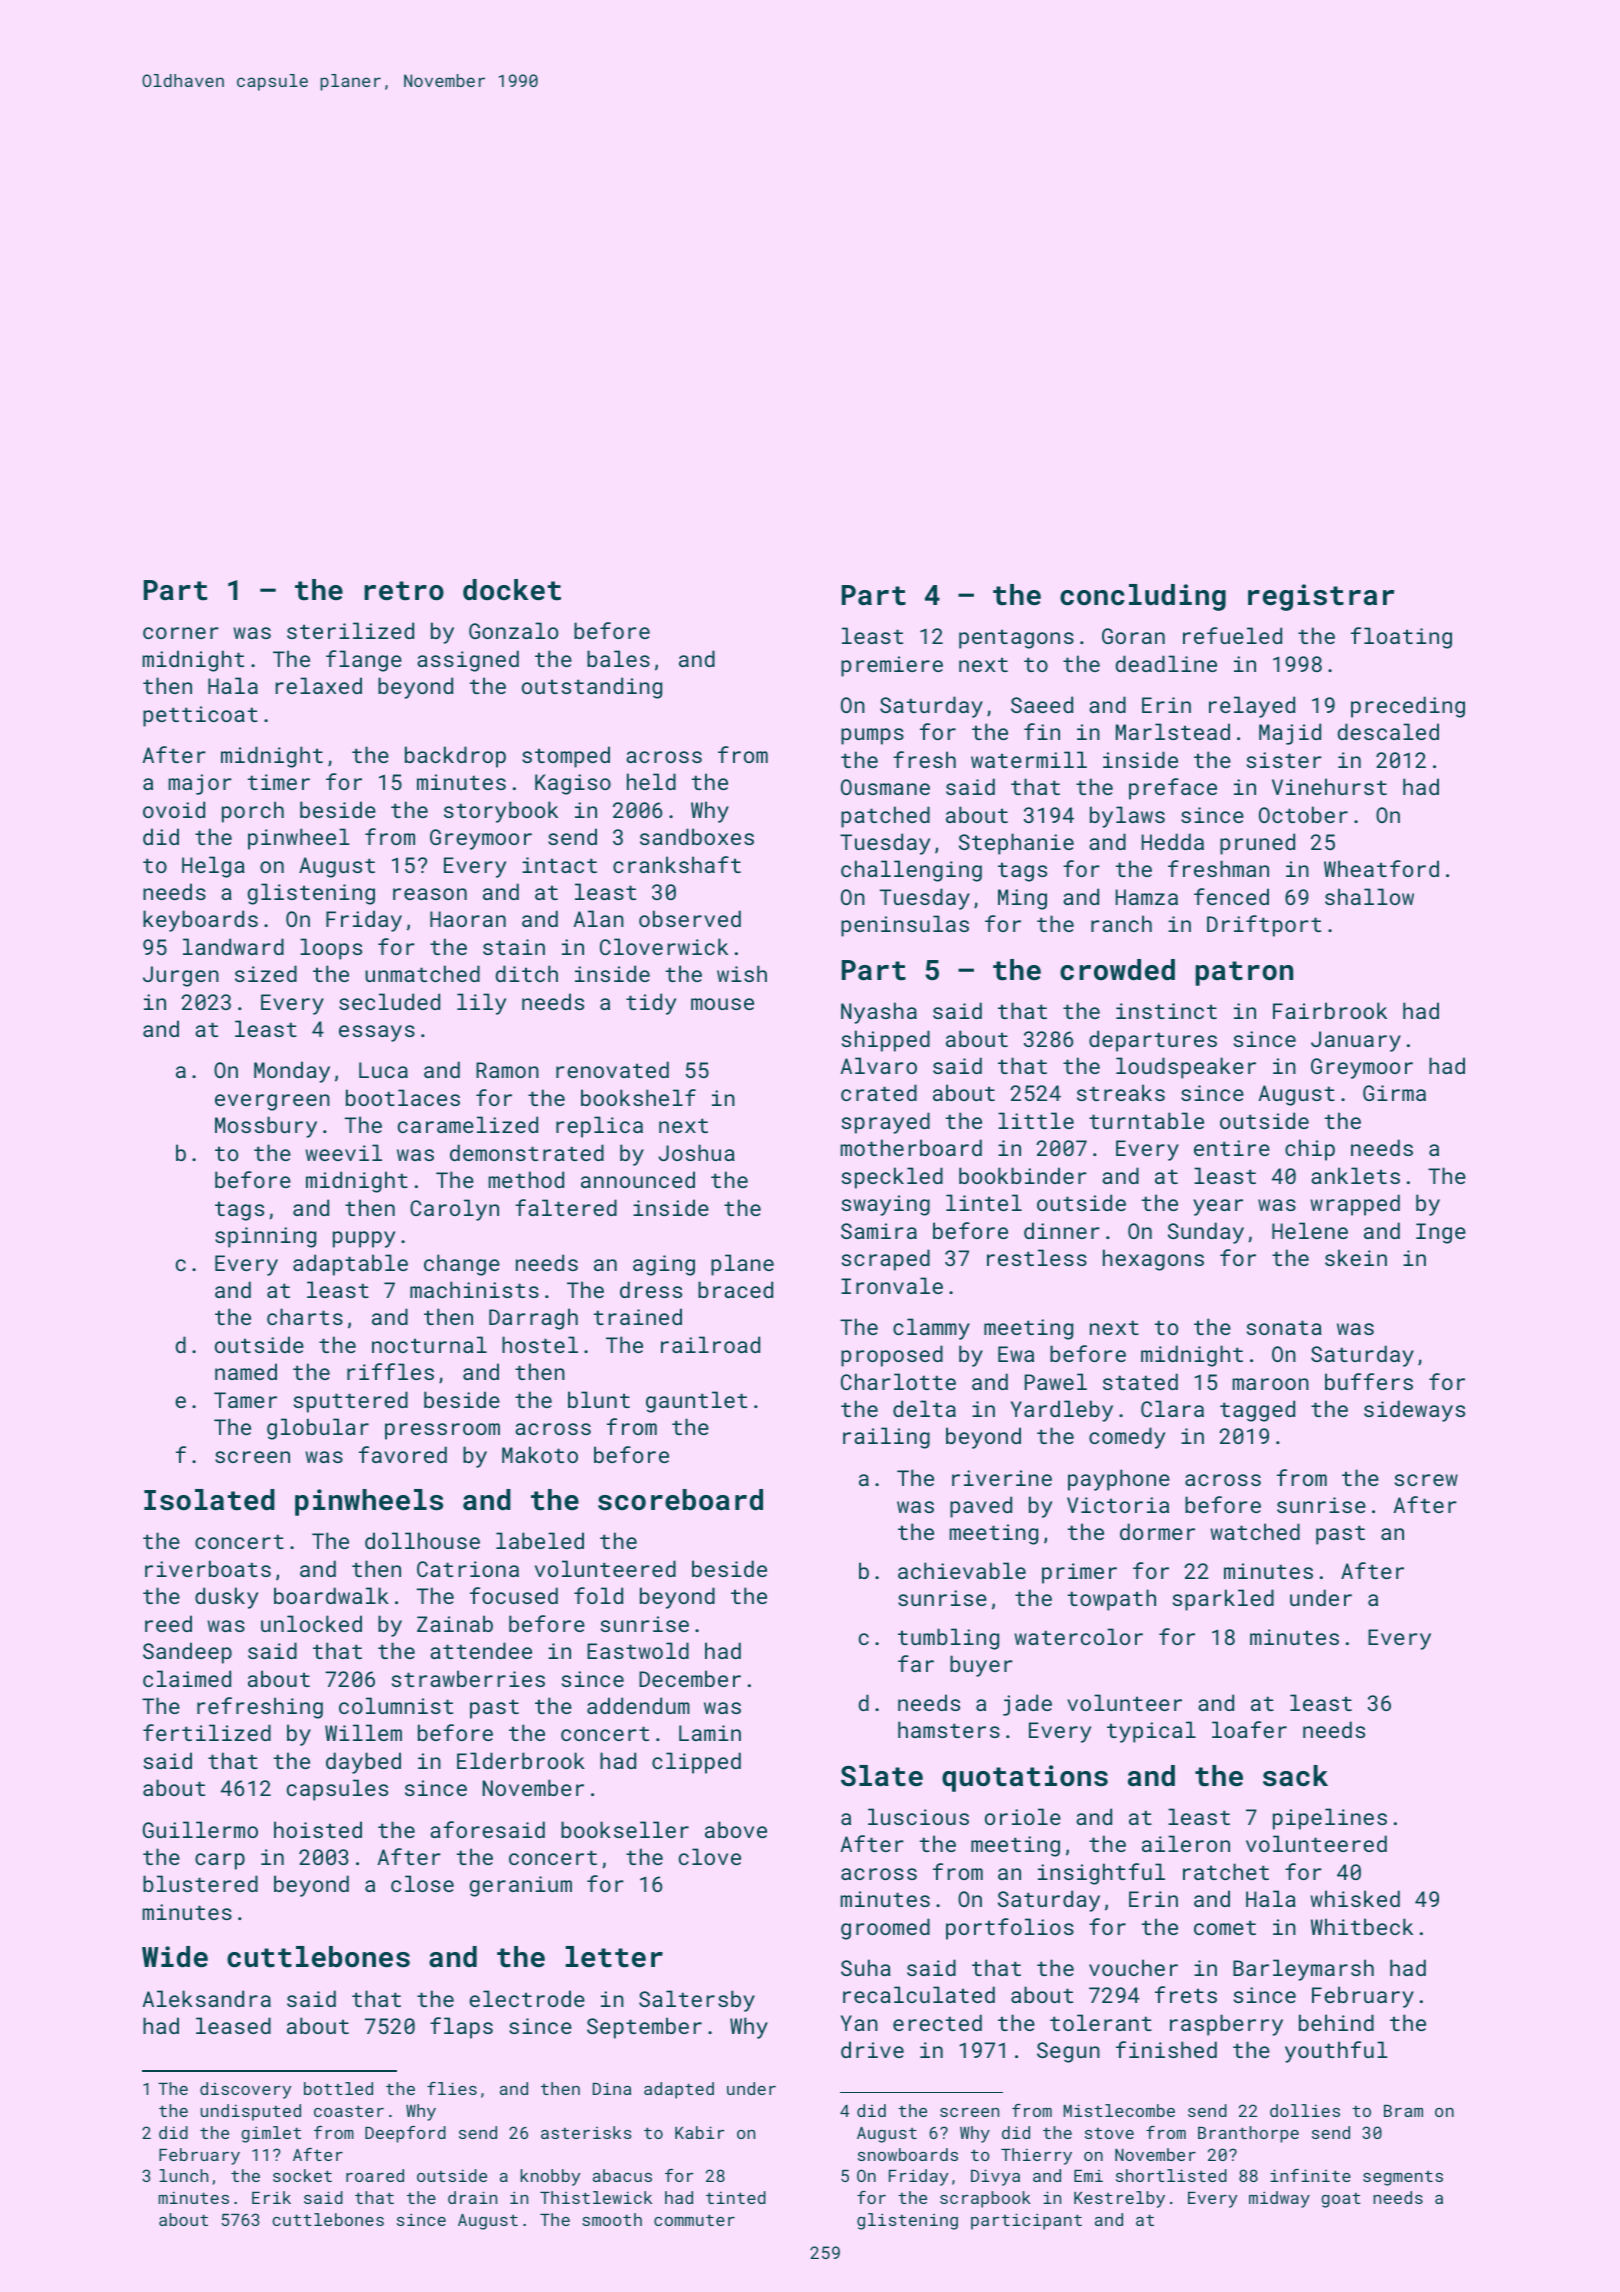  I want to click on drive, so click(872, 2049).
